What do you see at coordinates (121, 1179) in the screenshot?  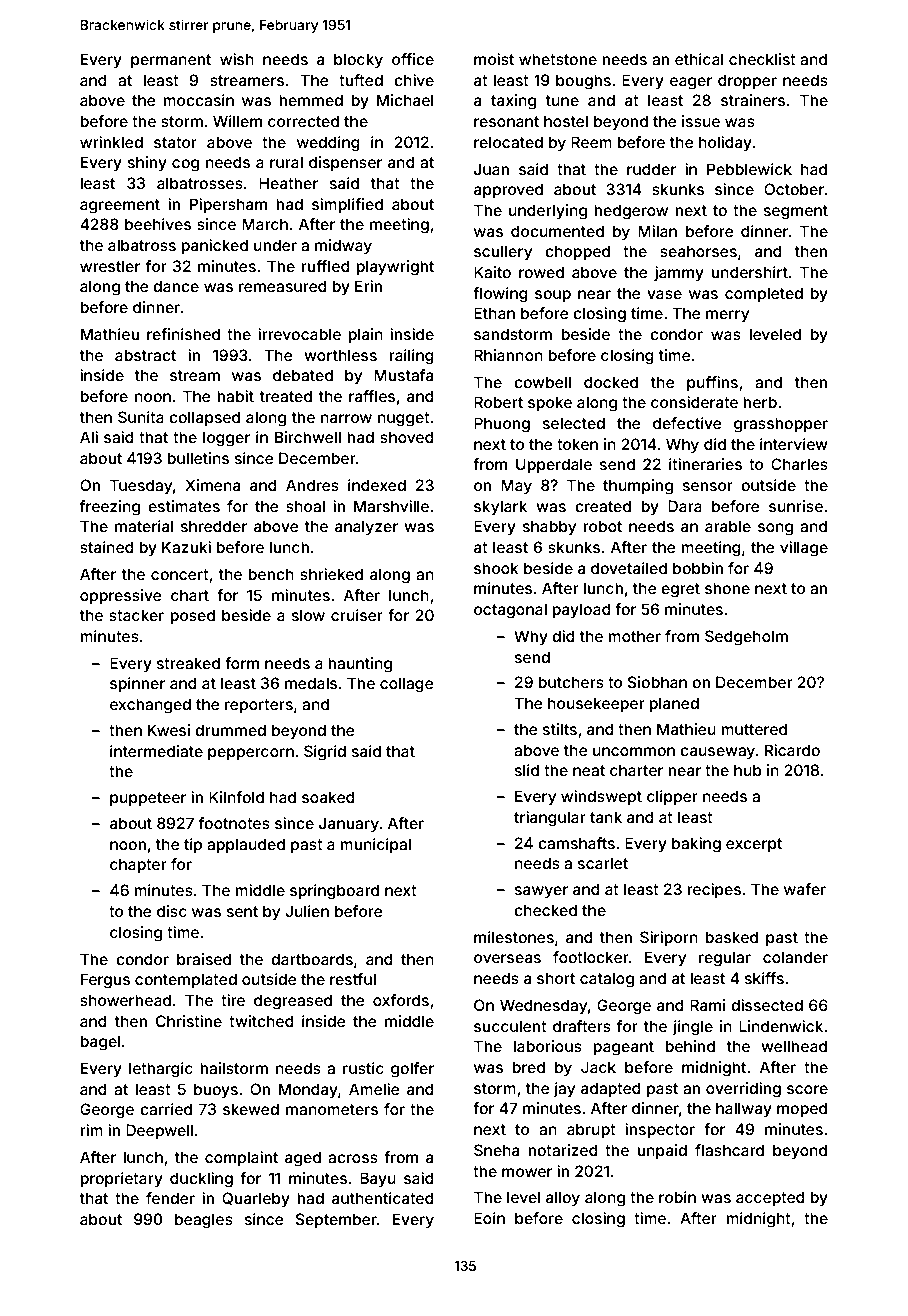 I see `proprietary` at bounding box center [121, 1179].
